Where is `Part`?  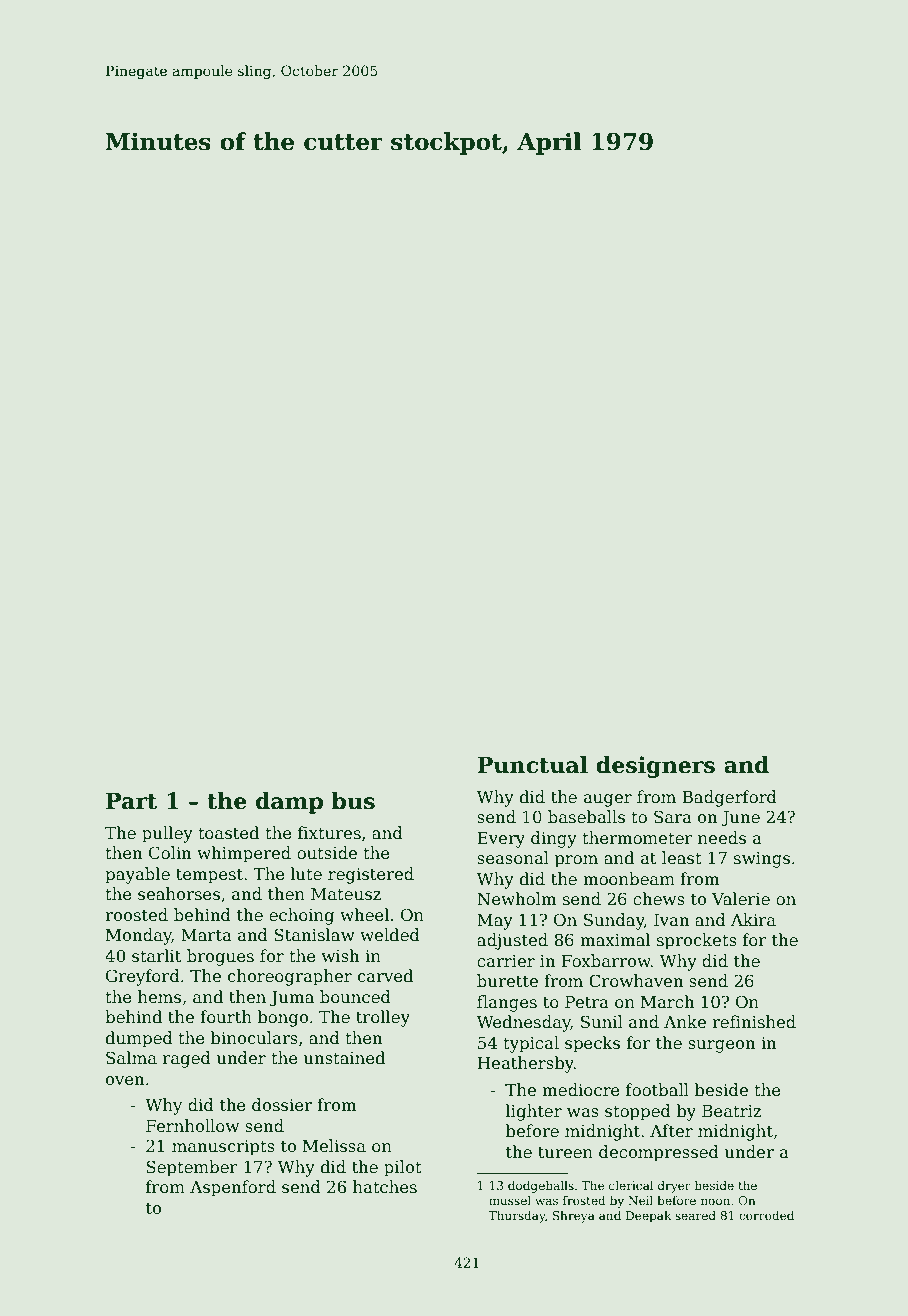 Part is located at coordinates (131, 801).
